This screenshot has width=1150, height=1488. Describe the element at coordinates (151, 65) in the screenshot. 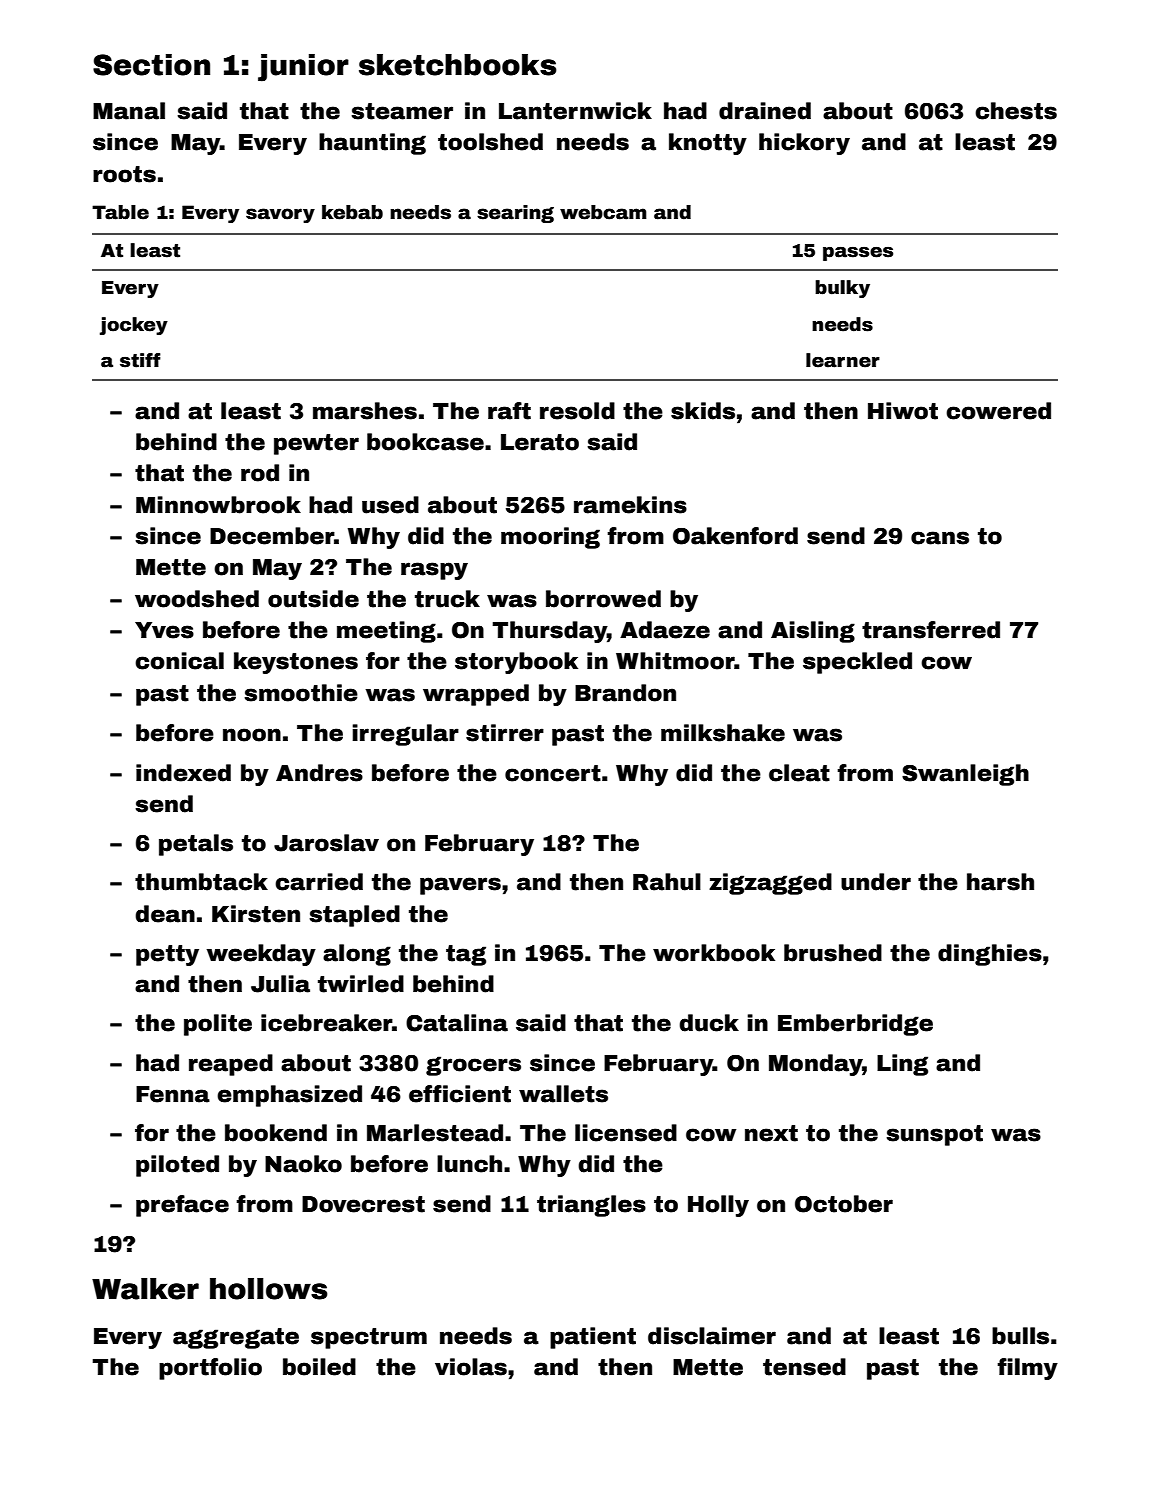

I see `Section` at that location.
